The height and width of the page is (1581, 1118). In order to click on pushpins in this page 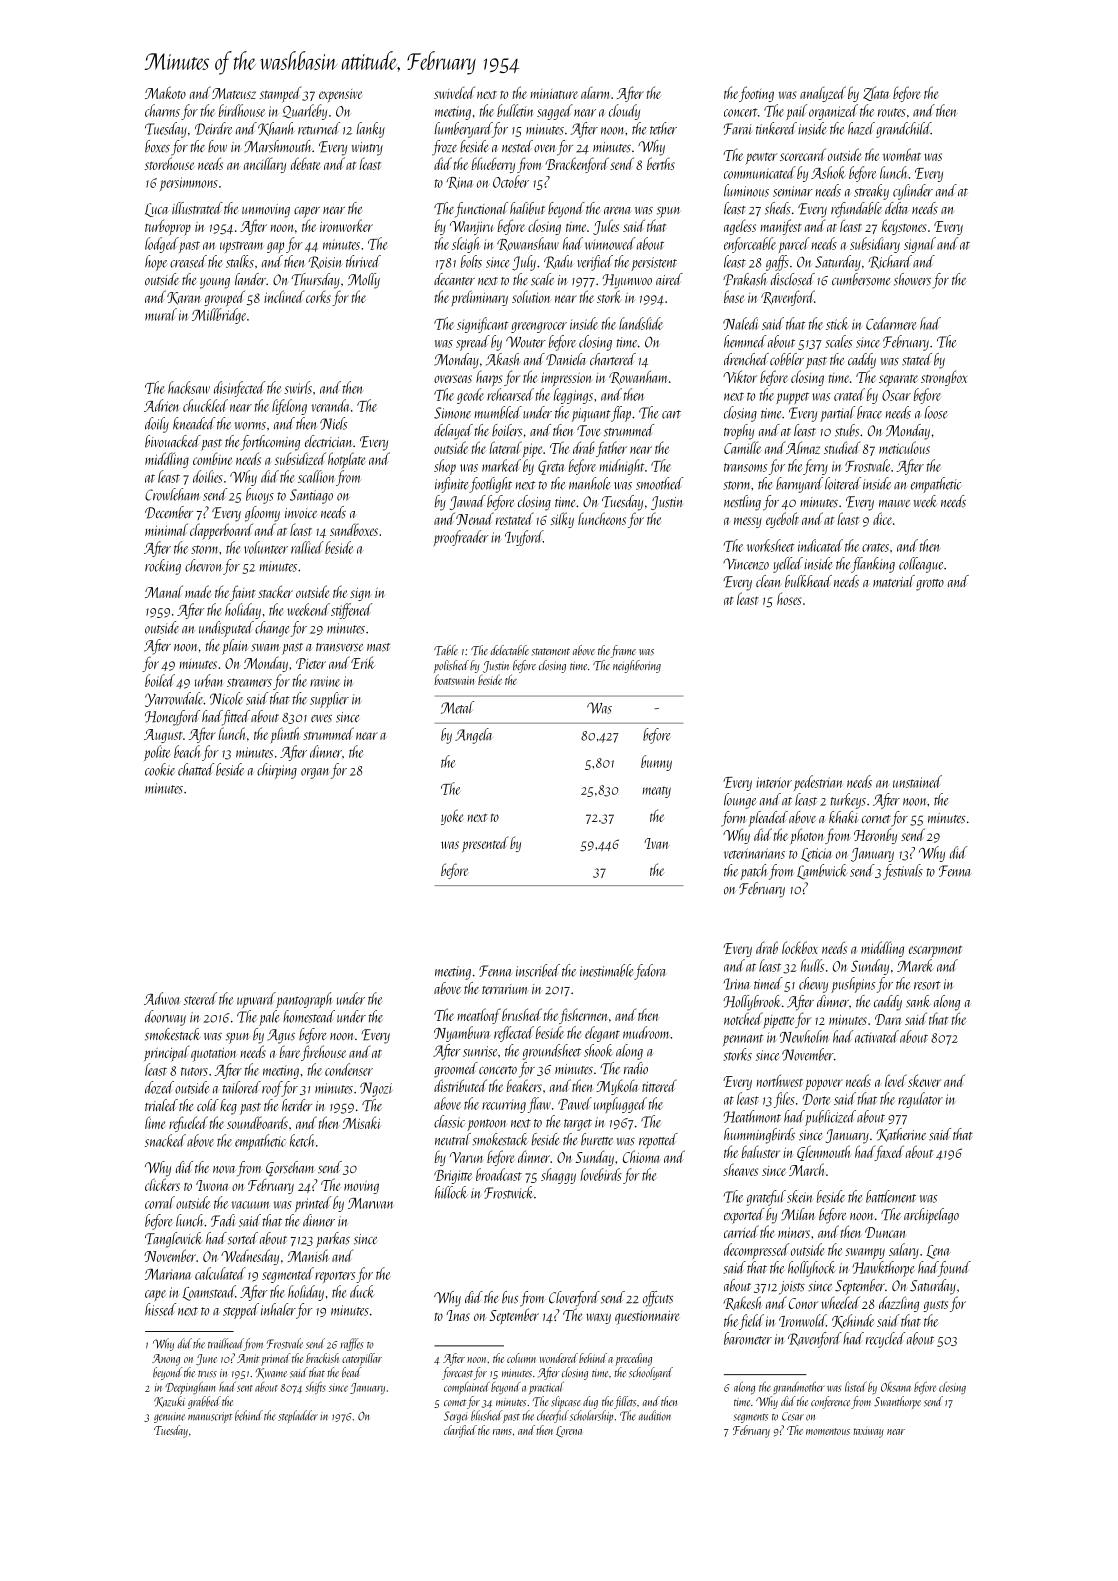, I will do `click(853, 985)`.
